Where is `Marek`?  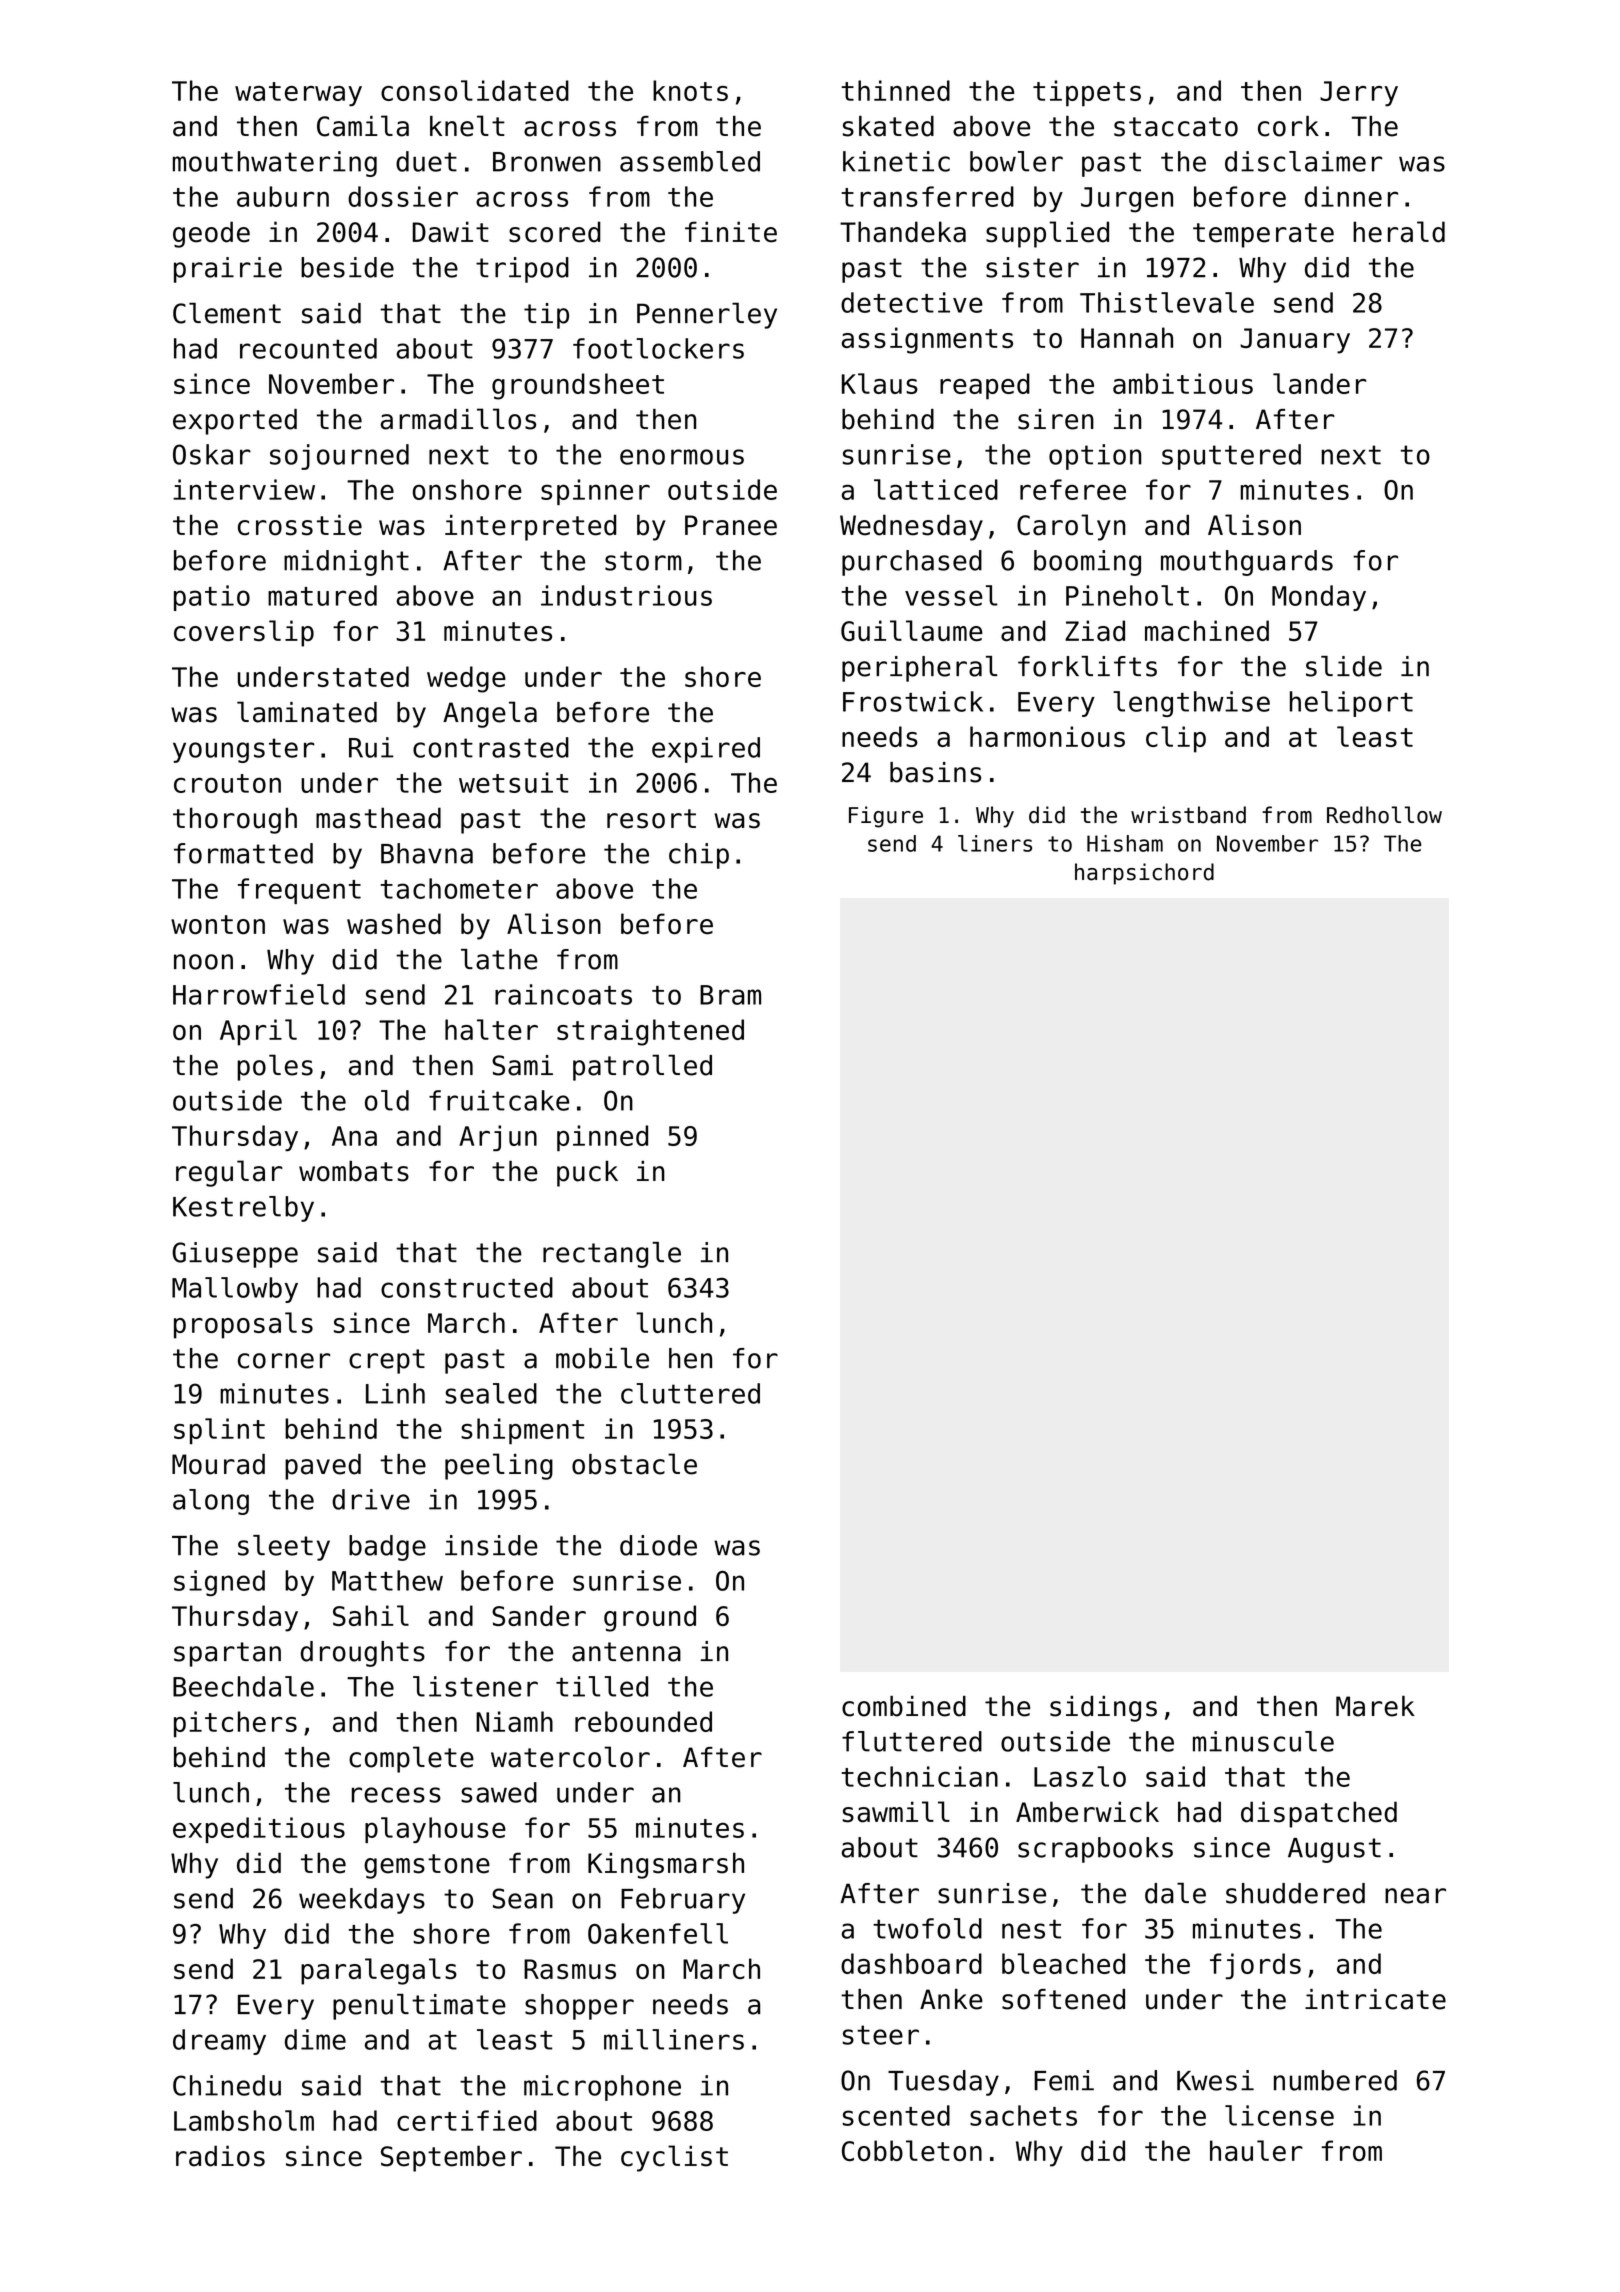 Marek is located at coordinates (1375, 1706).
